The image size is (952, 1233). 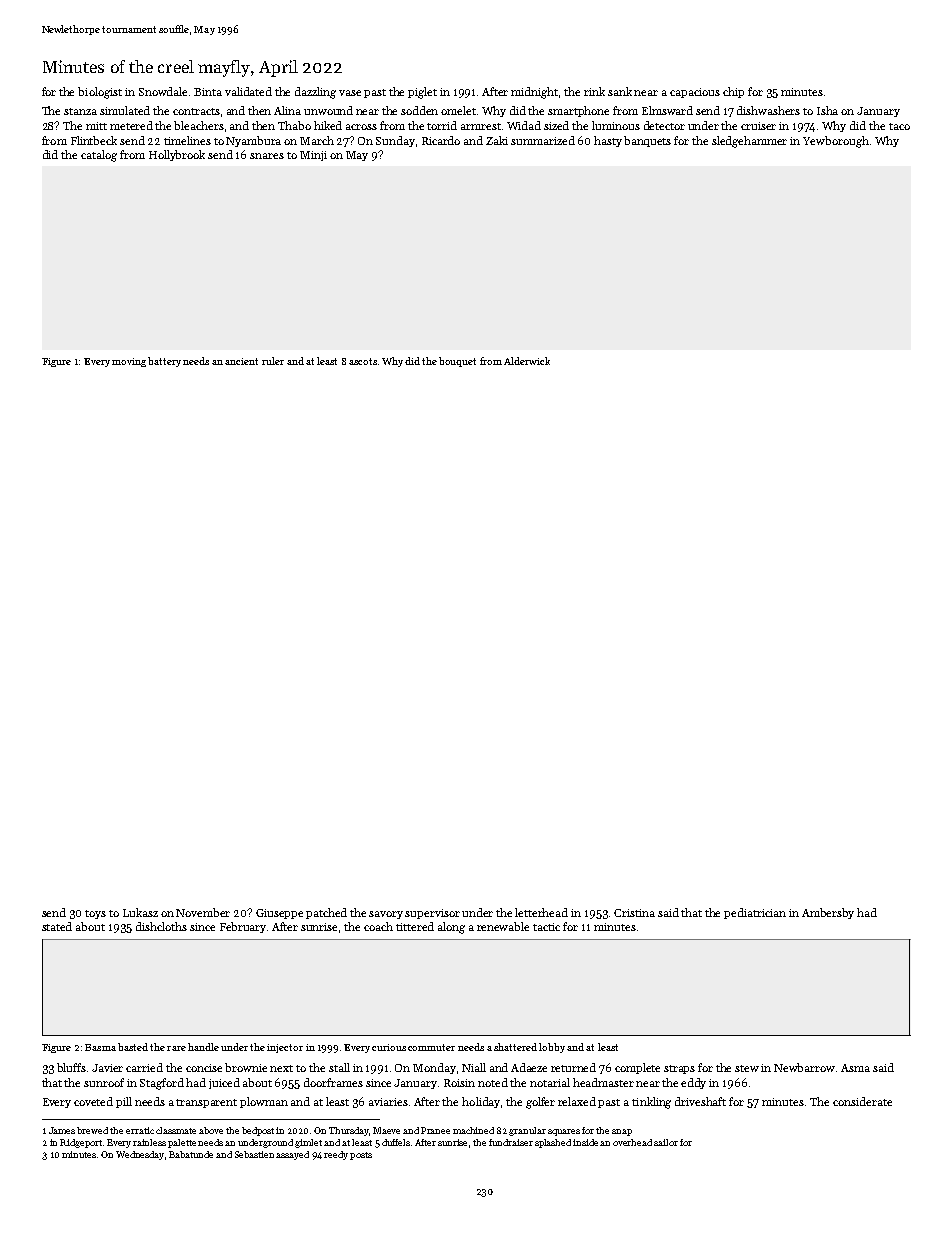 I want to click on Yewborough, so click(x=836, y=142).
